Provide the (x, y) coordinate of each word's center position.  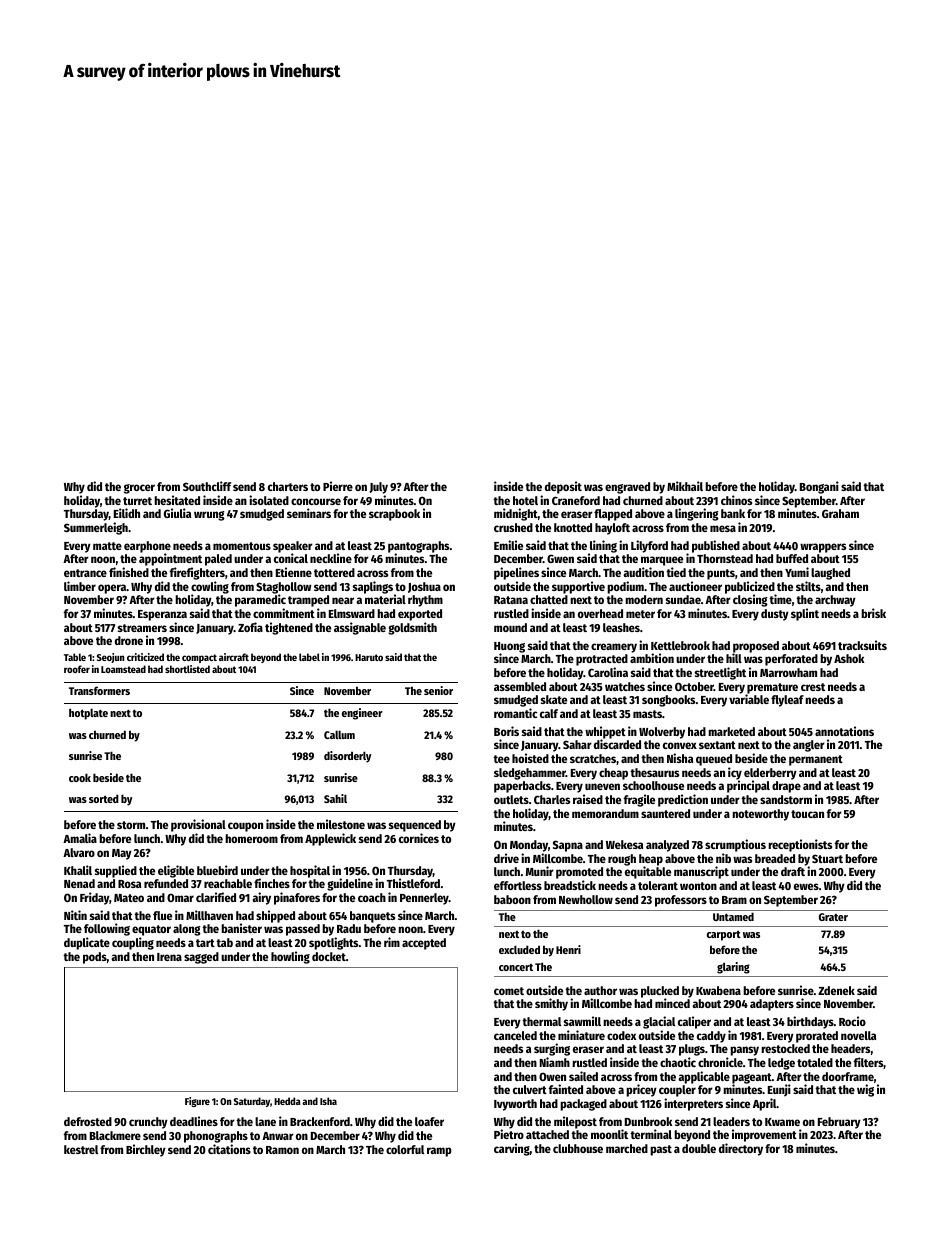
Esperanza (162, 615)
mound (510, 627)
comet (509, 991)
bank (733, 513)
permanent (816, 760)
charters (288, 486)
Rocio (852, 1021)
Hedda (287, 1101)
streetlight (720, 673)
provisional (198, 825)
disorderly (348, 757)
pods (95, 958)
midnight (516, 514)
